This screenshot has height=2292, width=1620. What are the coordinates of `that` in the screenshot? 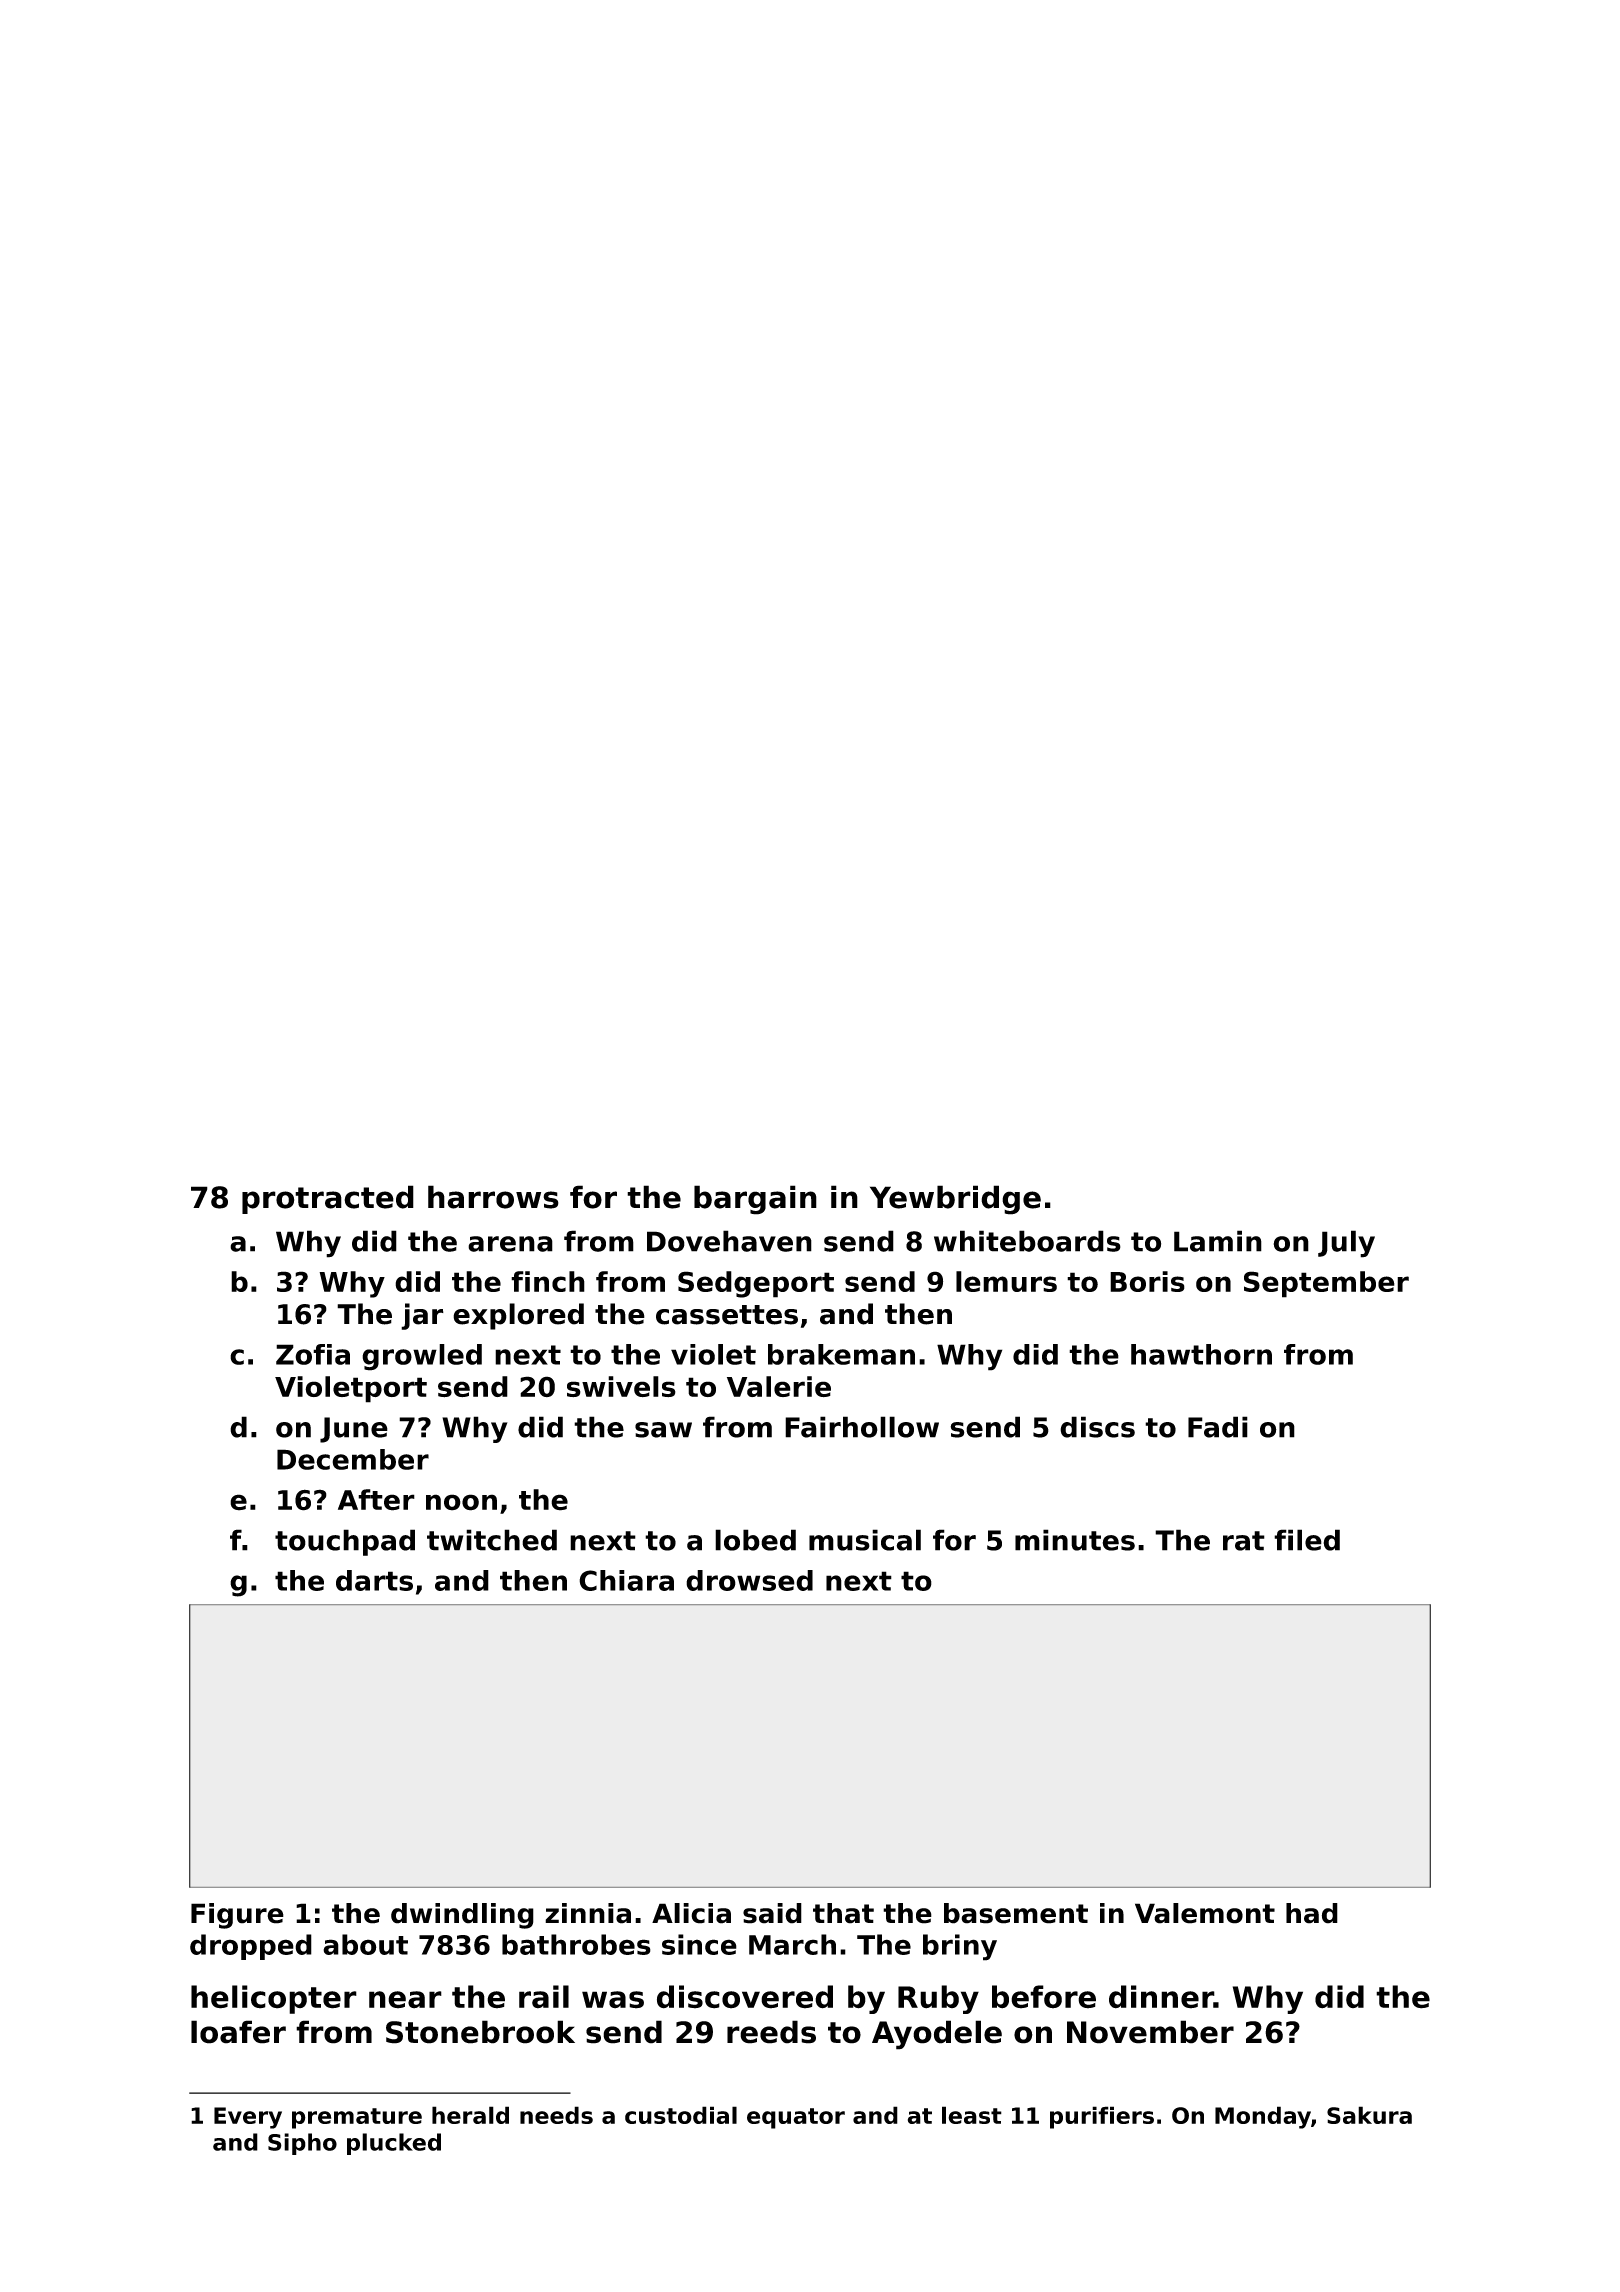 It's located at (843, 1913).
